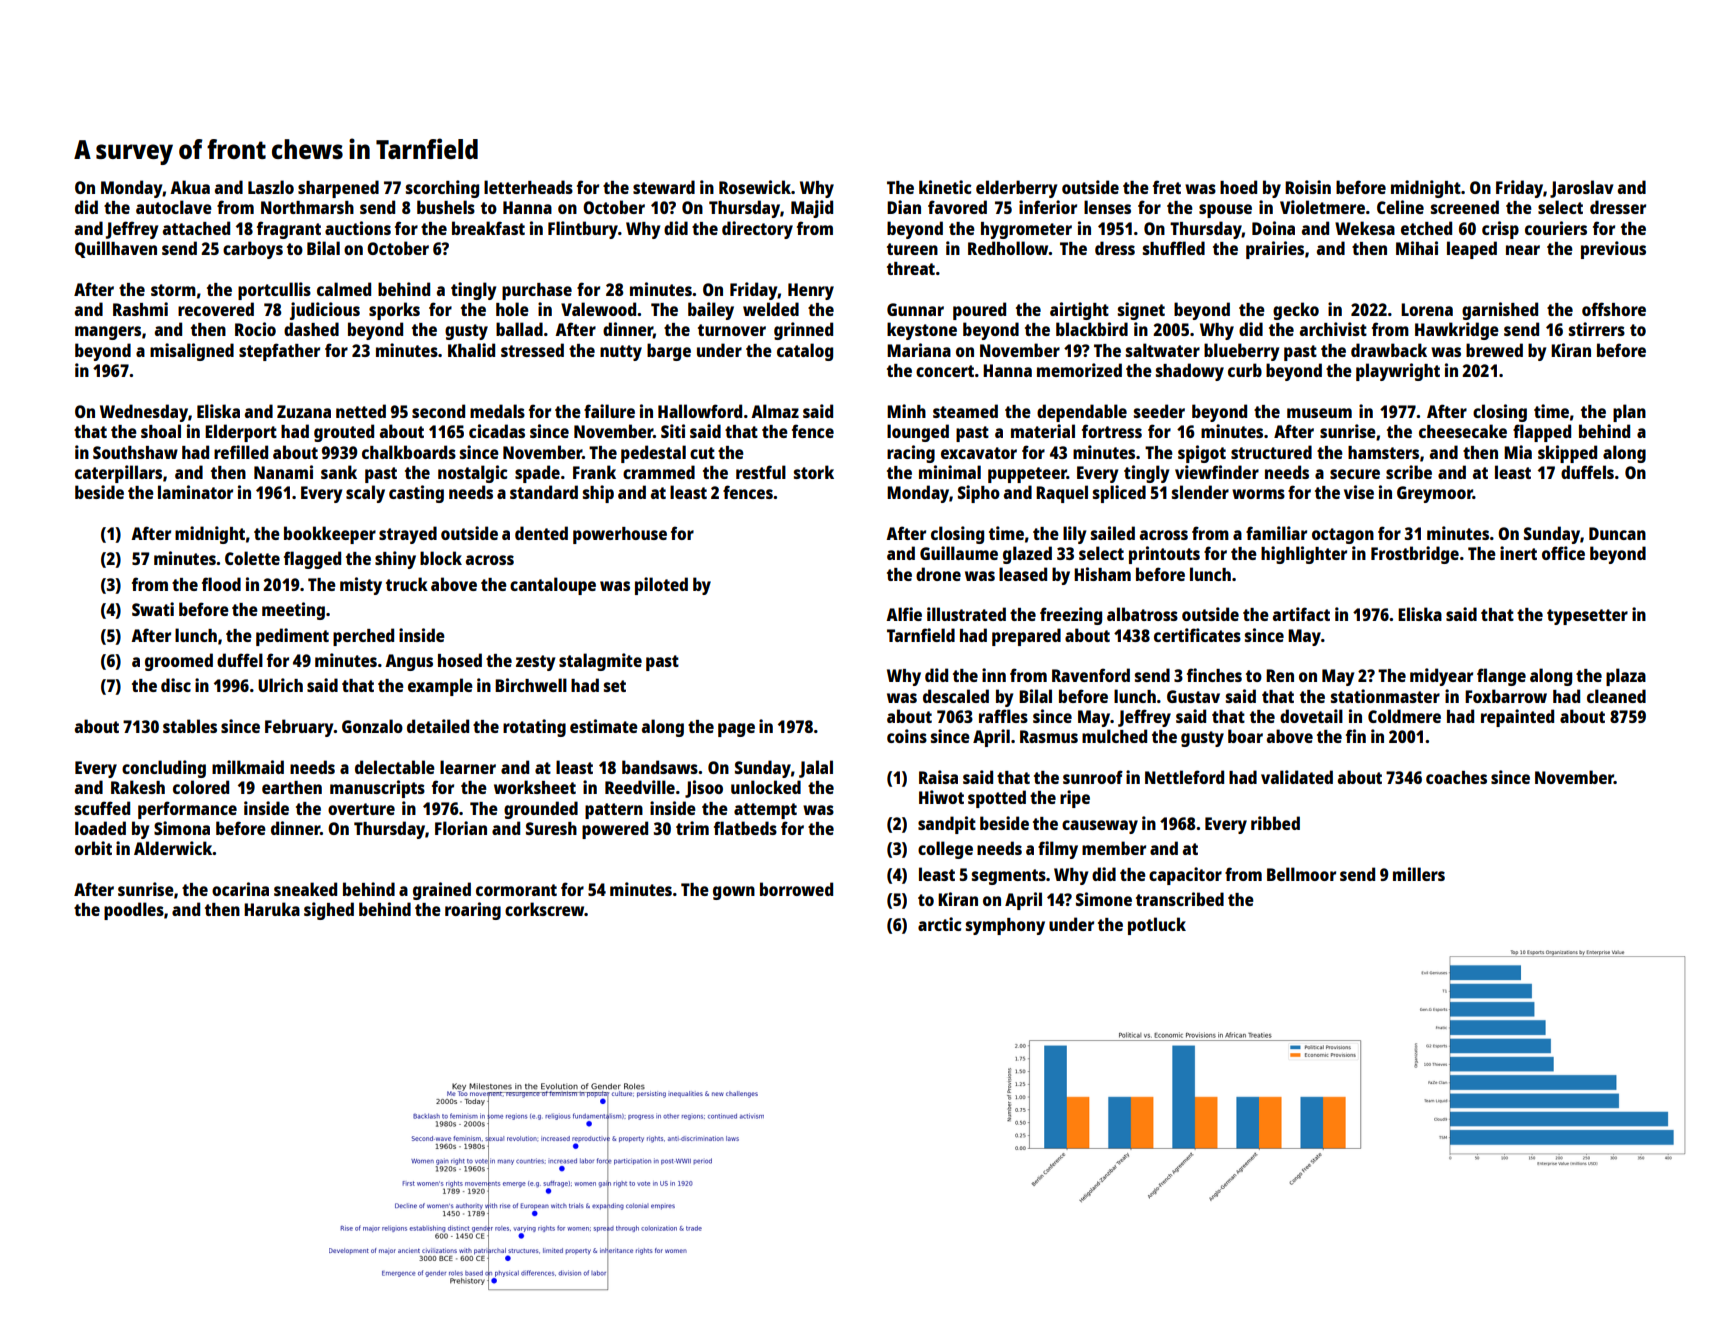 This image has height=1330, width=1721. Describe the element at coordinates (1245, 370) in the image. I see `curb` at that location.
